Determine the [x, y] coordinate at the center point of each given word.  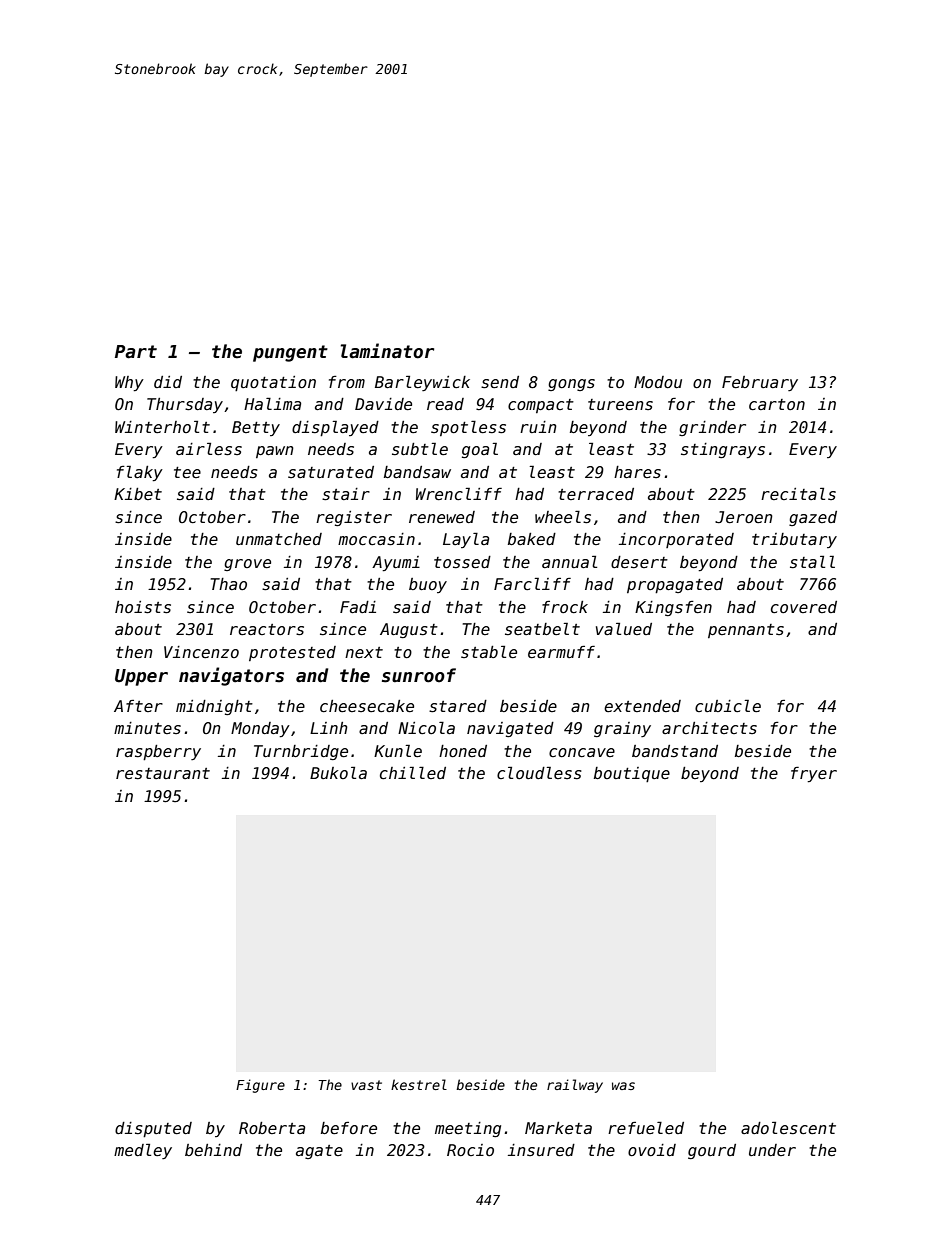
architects [709, 728]
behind [213, 1150]
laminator [387, 351]
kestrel [419, 1084]
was [623, 1086]
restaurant [163, 773]
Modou [658, 382]
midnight [214, 707]
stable [489, 651]
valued [624, 628]
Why [129, 384]
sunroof [419, 675]
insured [541, 1150]
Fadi [358, 607]
